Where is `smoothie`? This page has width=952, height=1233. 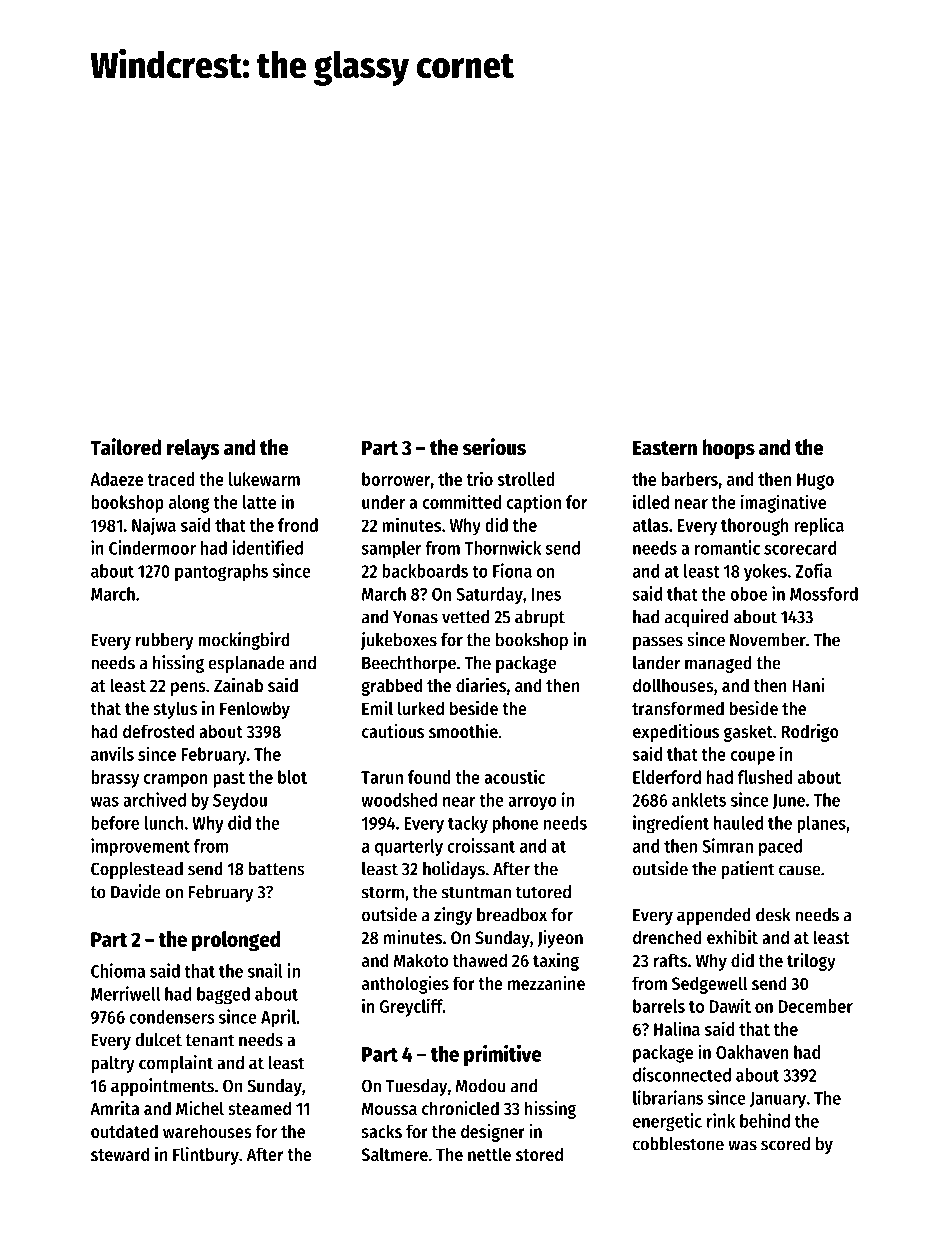 smoothie is located at coordinates (463, 731).
